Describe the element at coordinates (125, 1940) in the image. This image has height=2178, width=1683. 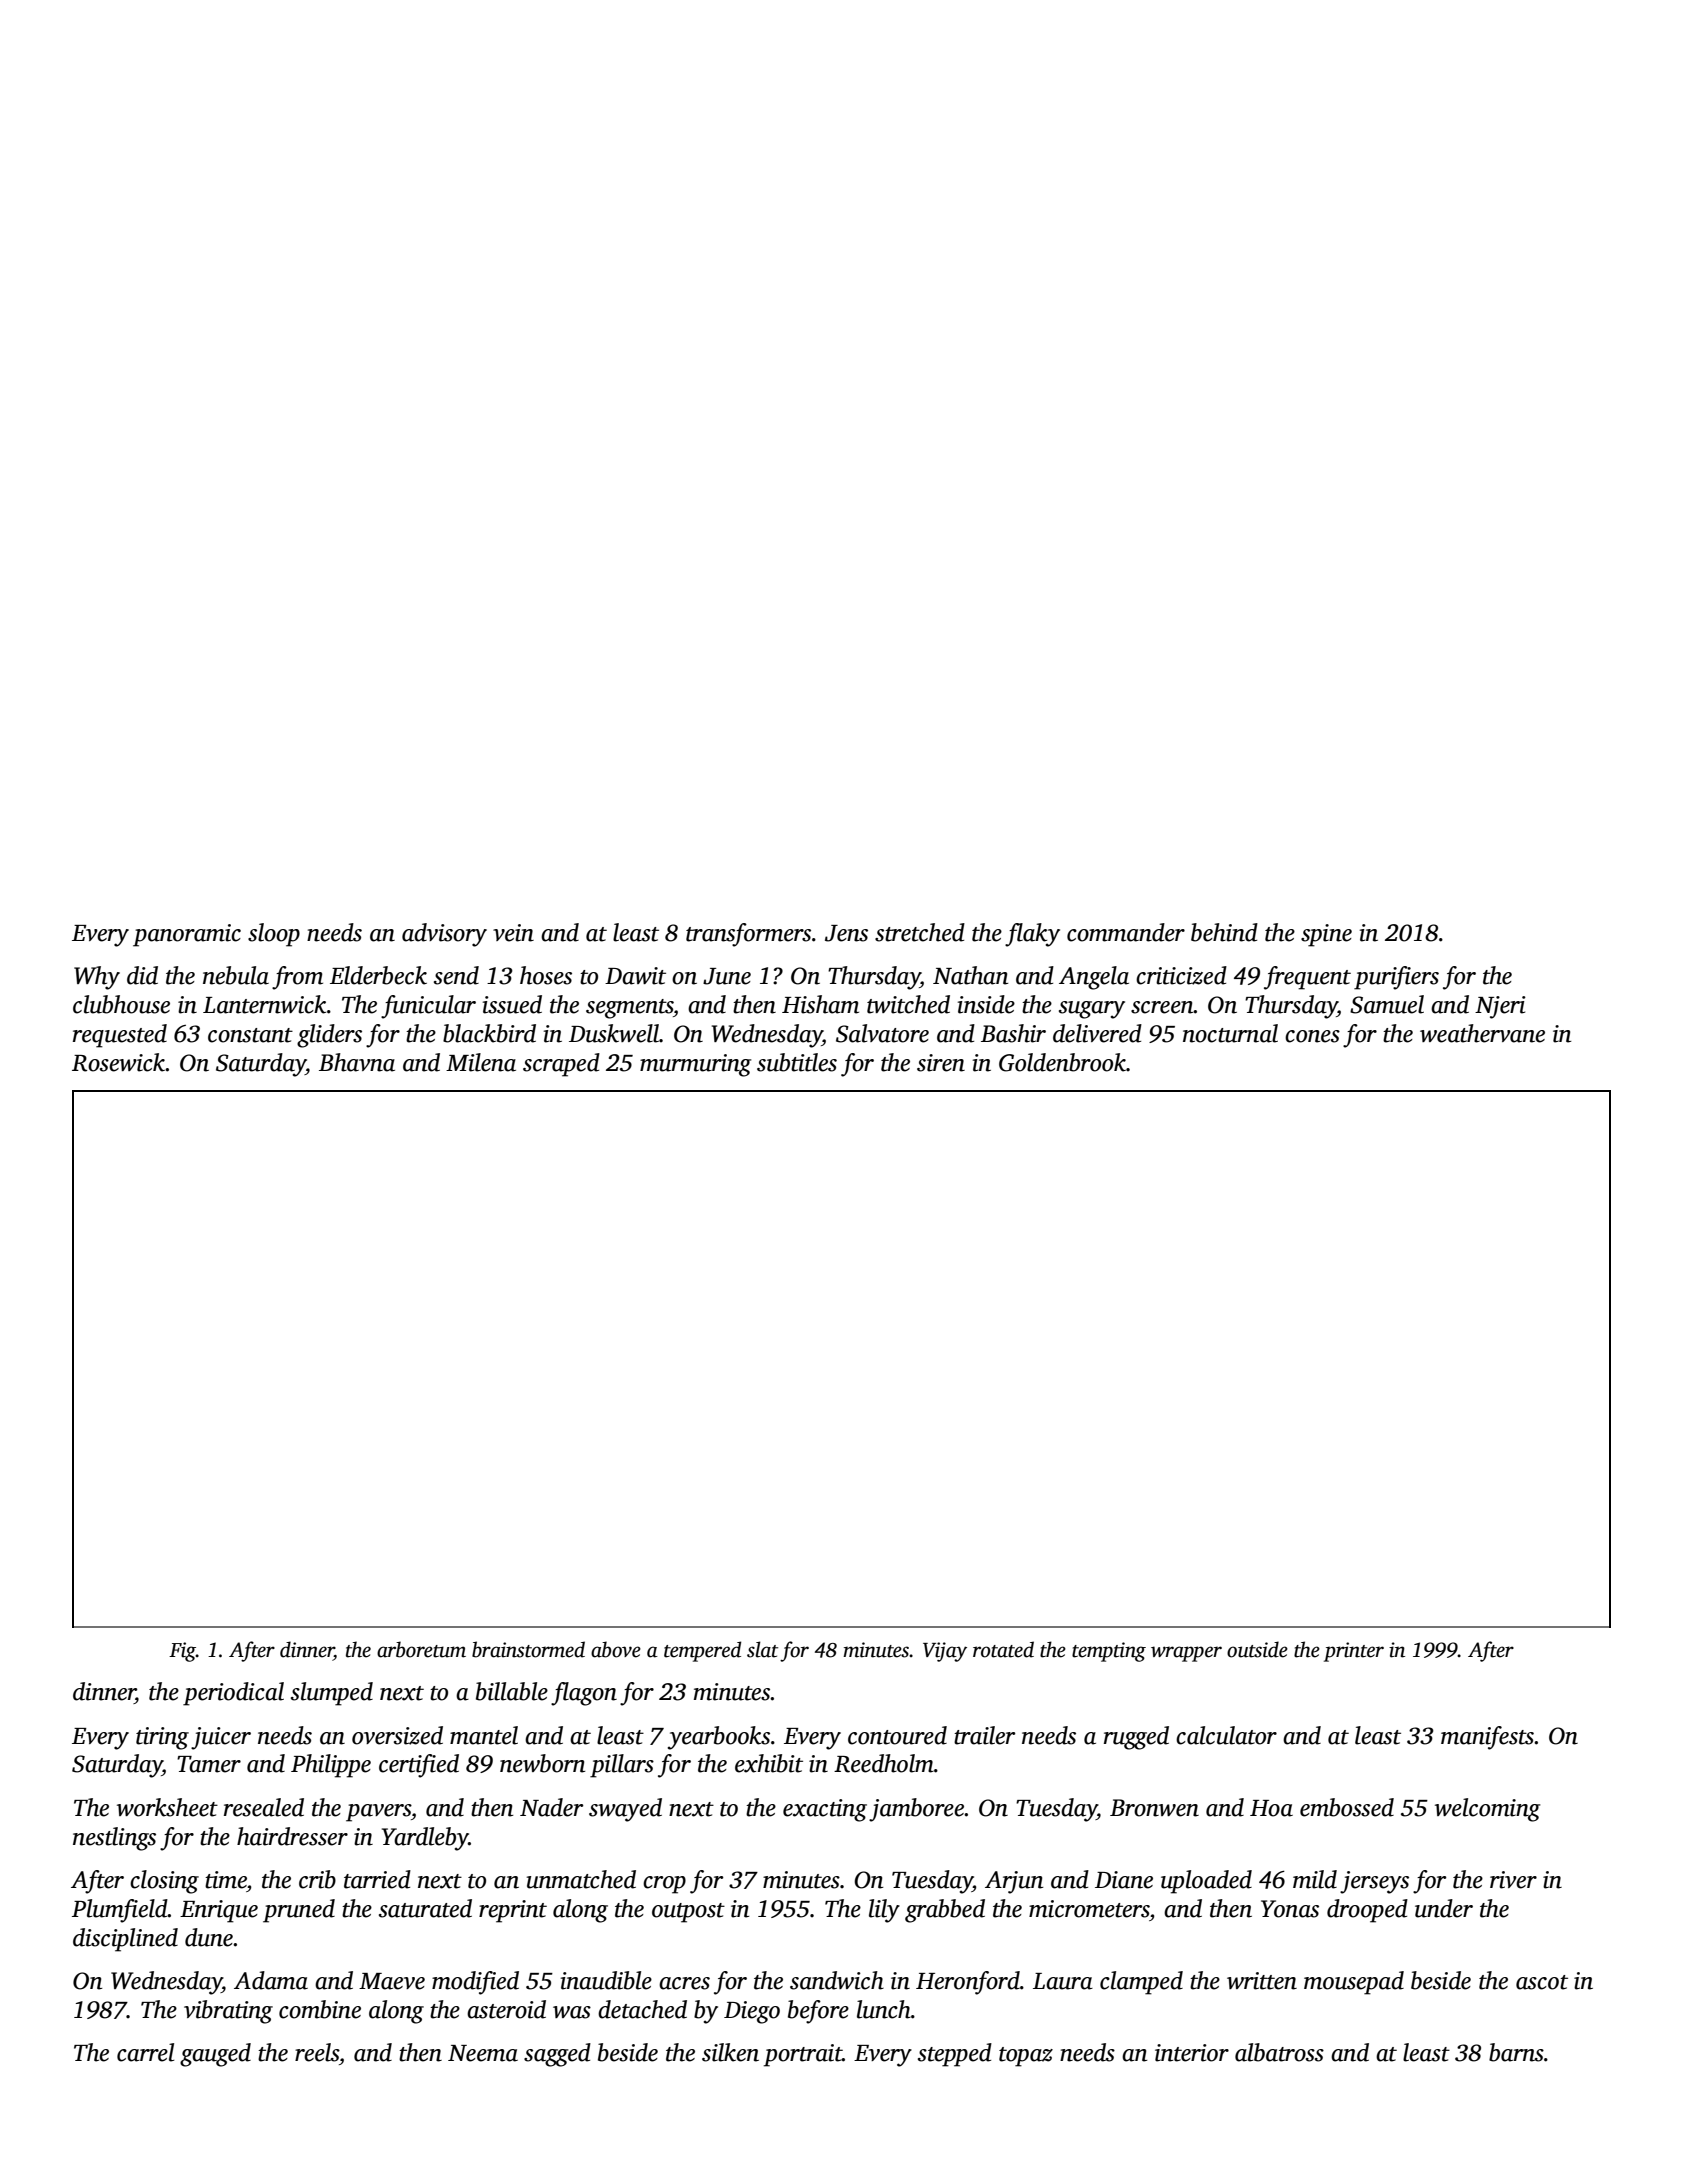
I see `disciplined` at that location.
